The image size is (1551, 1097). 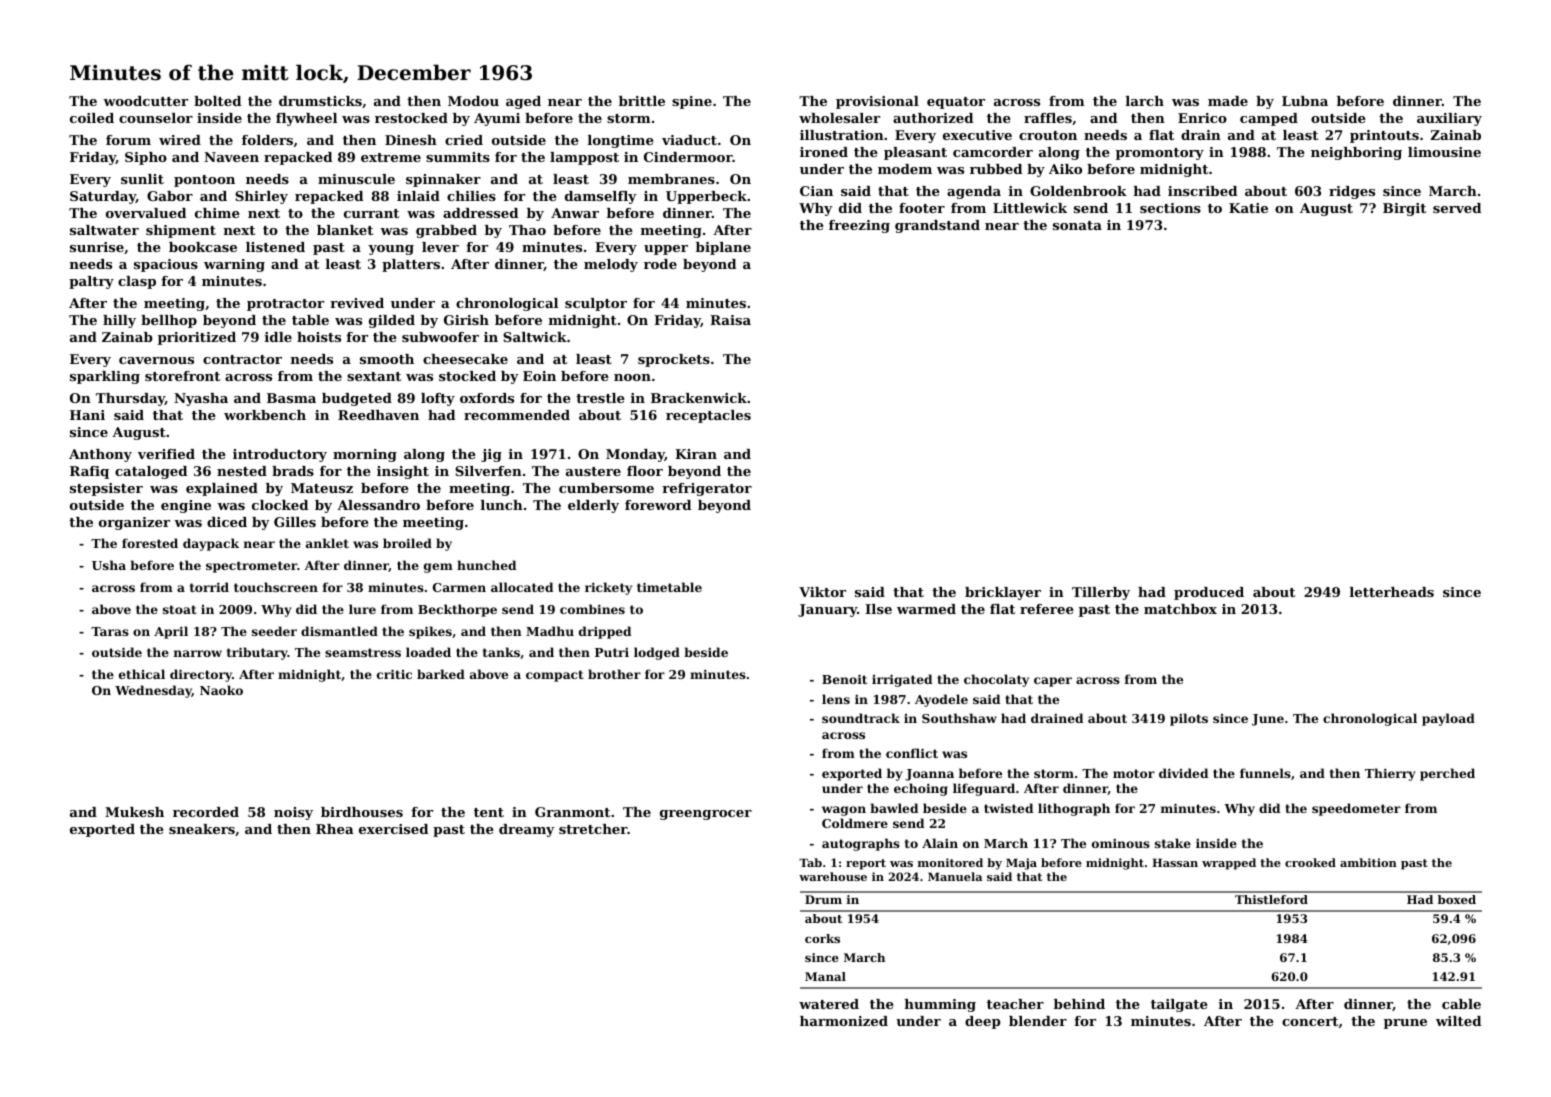 What do you see at coordinates (202, 829) in the document?
I see `sneakers` at bounding box center [202, 829].
